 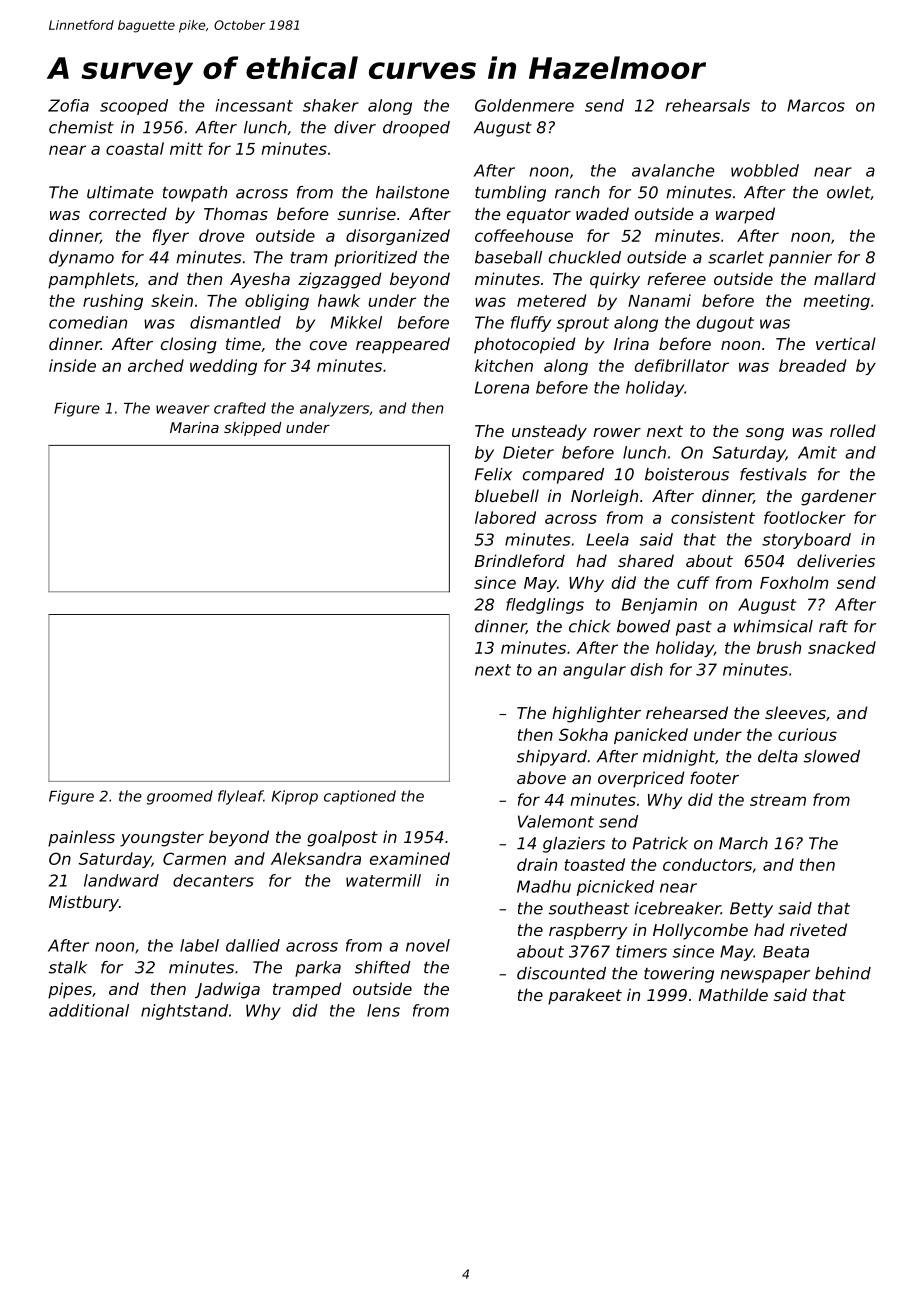 I want to click on Felix, so click(x=493, y=474).
